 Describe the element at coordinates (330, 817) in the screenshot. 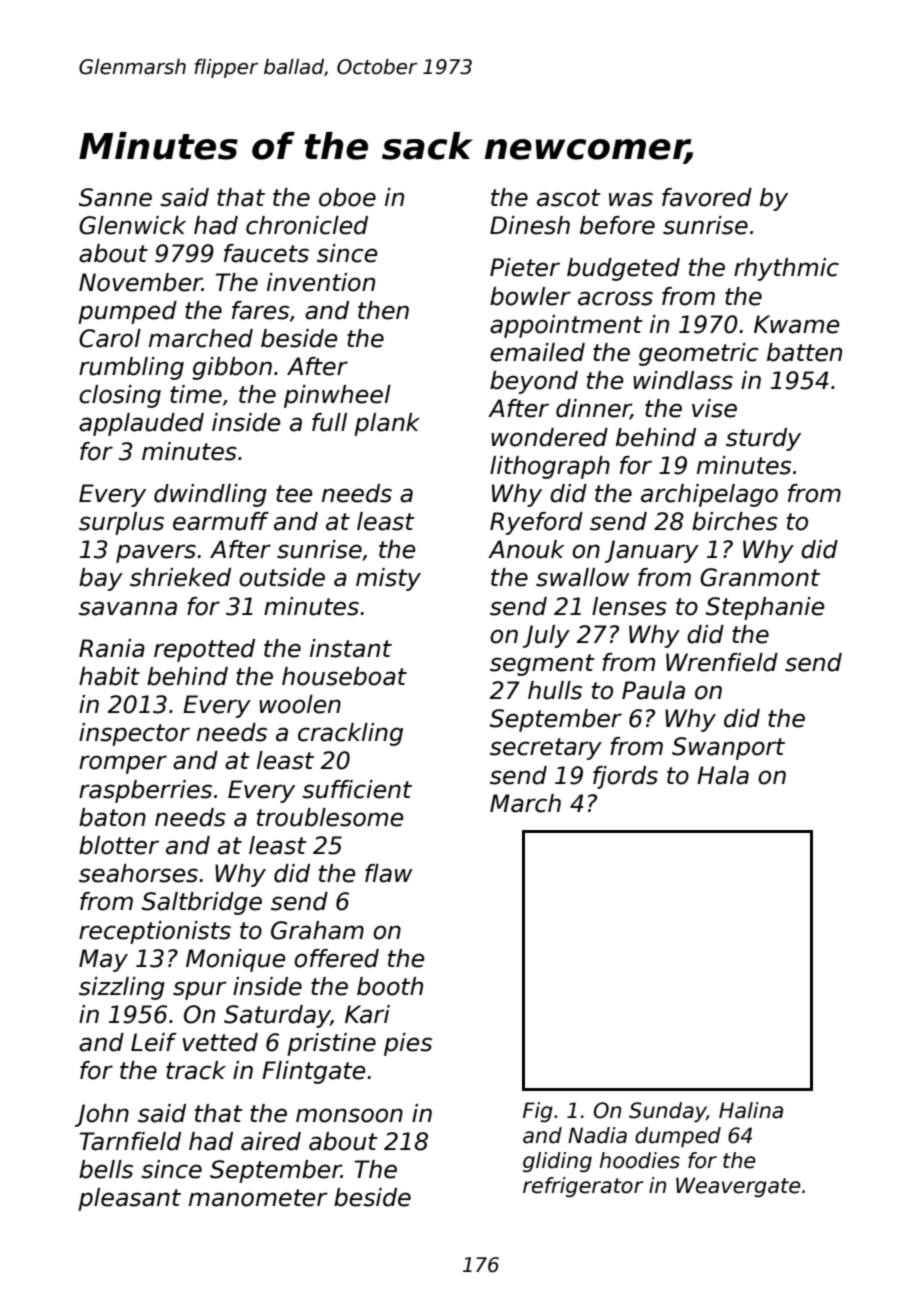

I see `troublesome` at that location.
